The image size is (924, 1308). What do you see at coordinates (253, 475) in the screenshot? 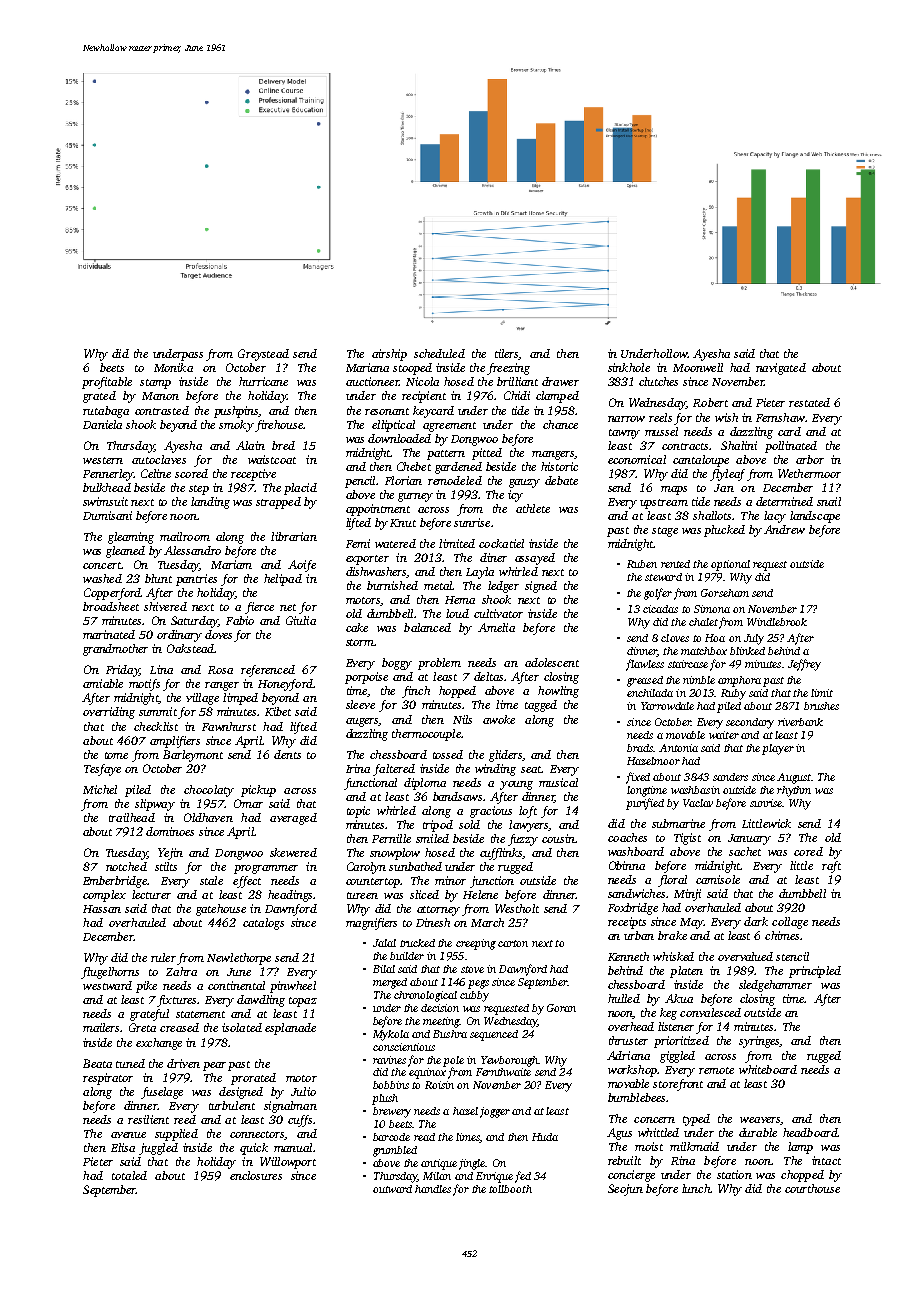
I see `receptive` at bounding box center [253, 475].
